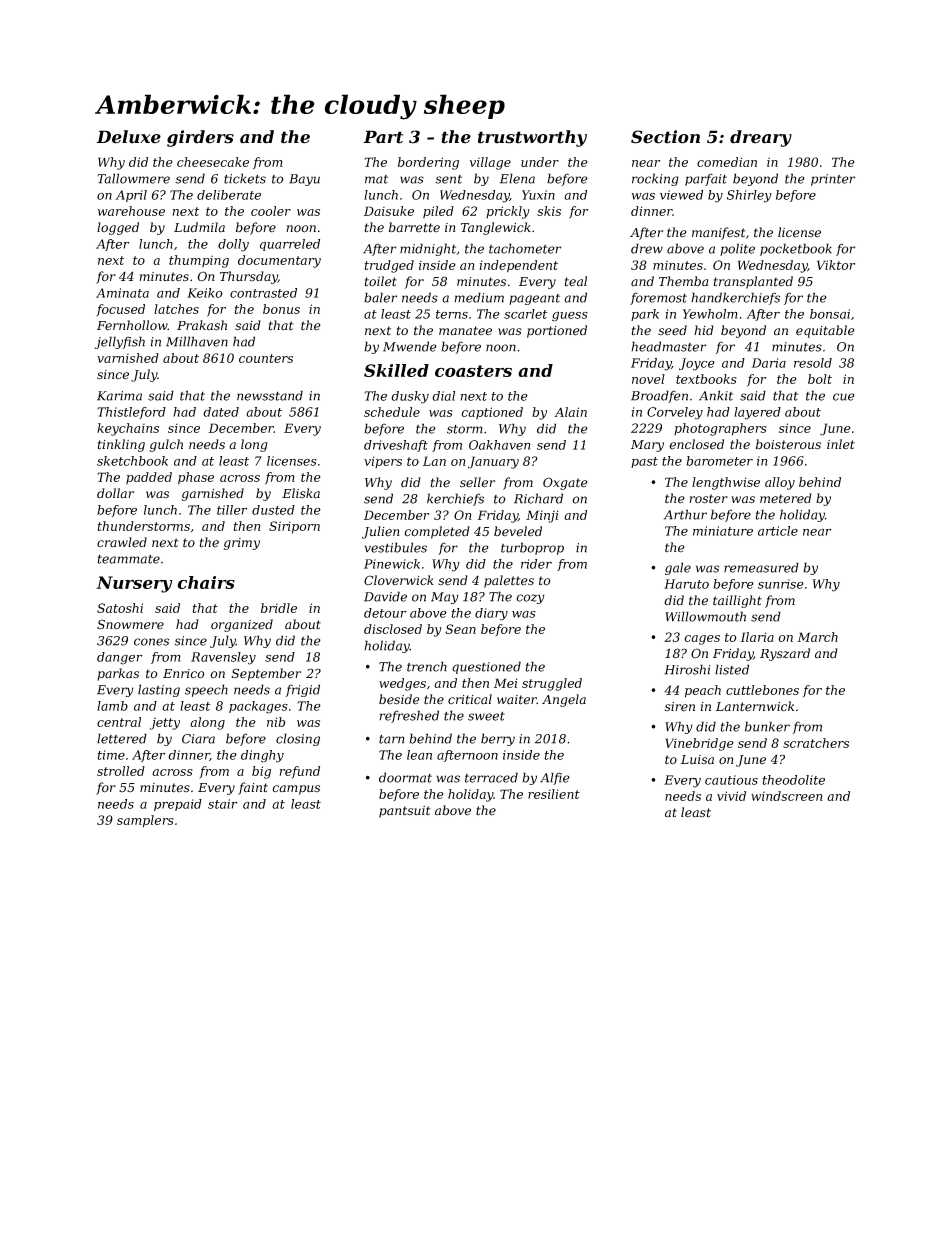 The width and height of the screenshot is (952, 1233). Describe the element at coordinates (145, 821) in the screenshot. I see `samplers` at that location.
